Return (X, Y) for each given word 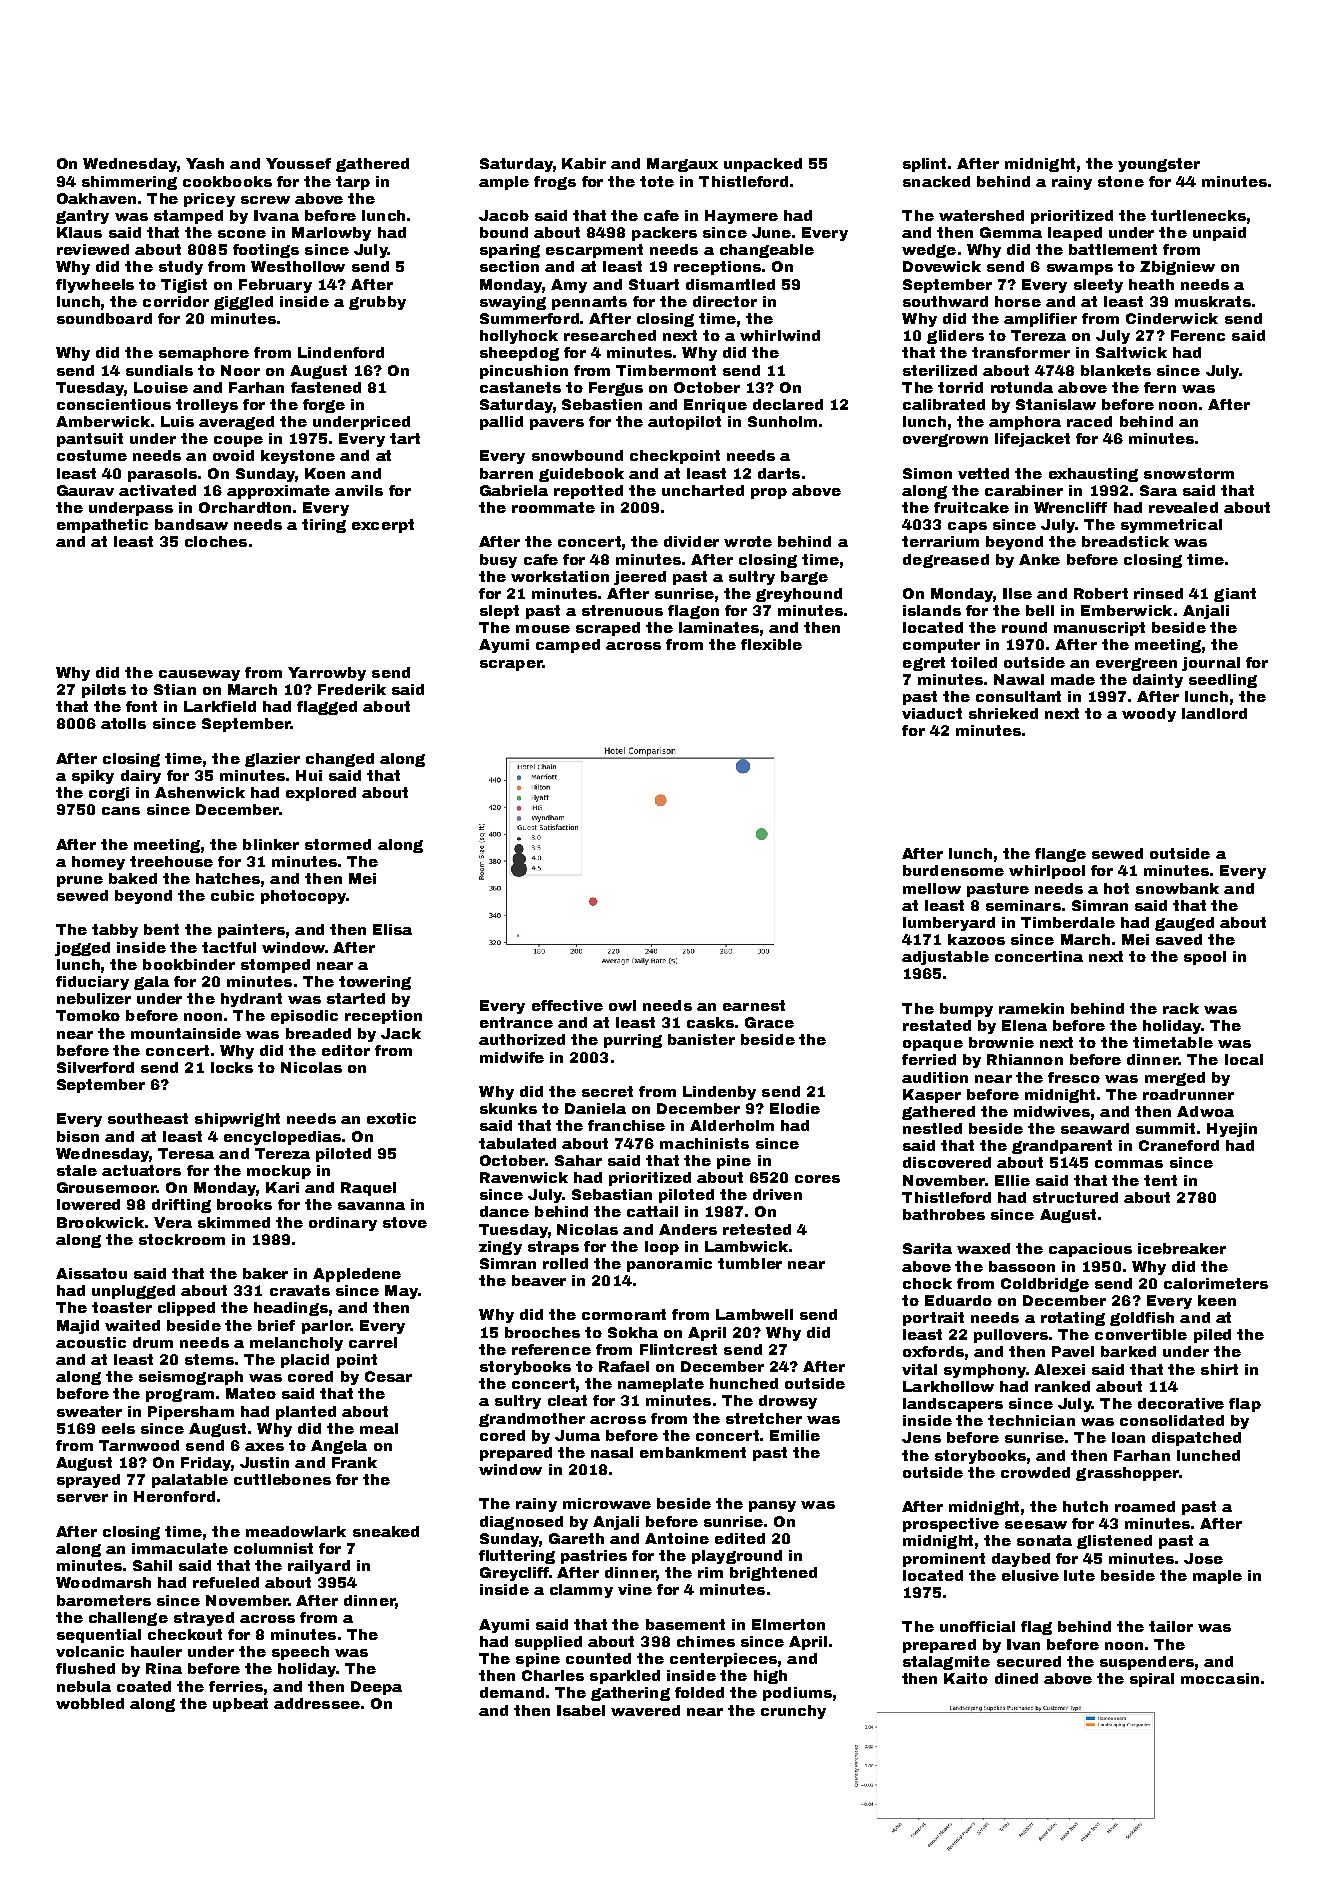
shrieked (1003, 713)
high (770, 1677)
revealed (1183, 507)
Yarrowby (327, 674)
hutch (1085, 1506)
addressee (317, 1703)
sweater (89, 1411)
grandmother (532, 1420)
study (181, 268)
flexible (771, 644)
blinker (271, 844)
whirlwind (780, 335)
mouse (543, 629)
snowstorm (1189, 473)
